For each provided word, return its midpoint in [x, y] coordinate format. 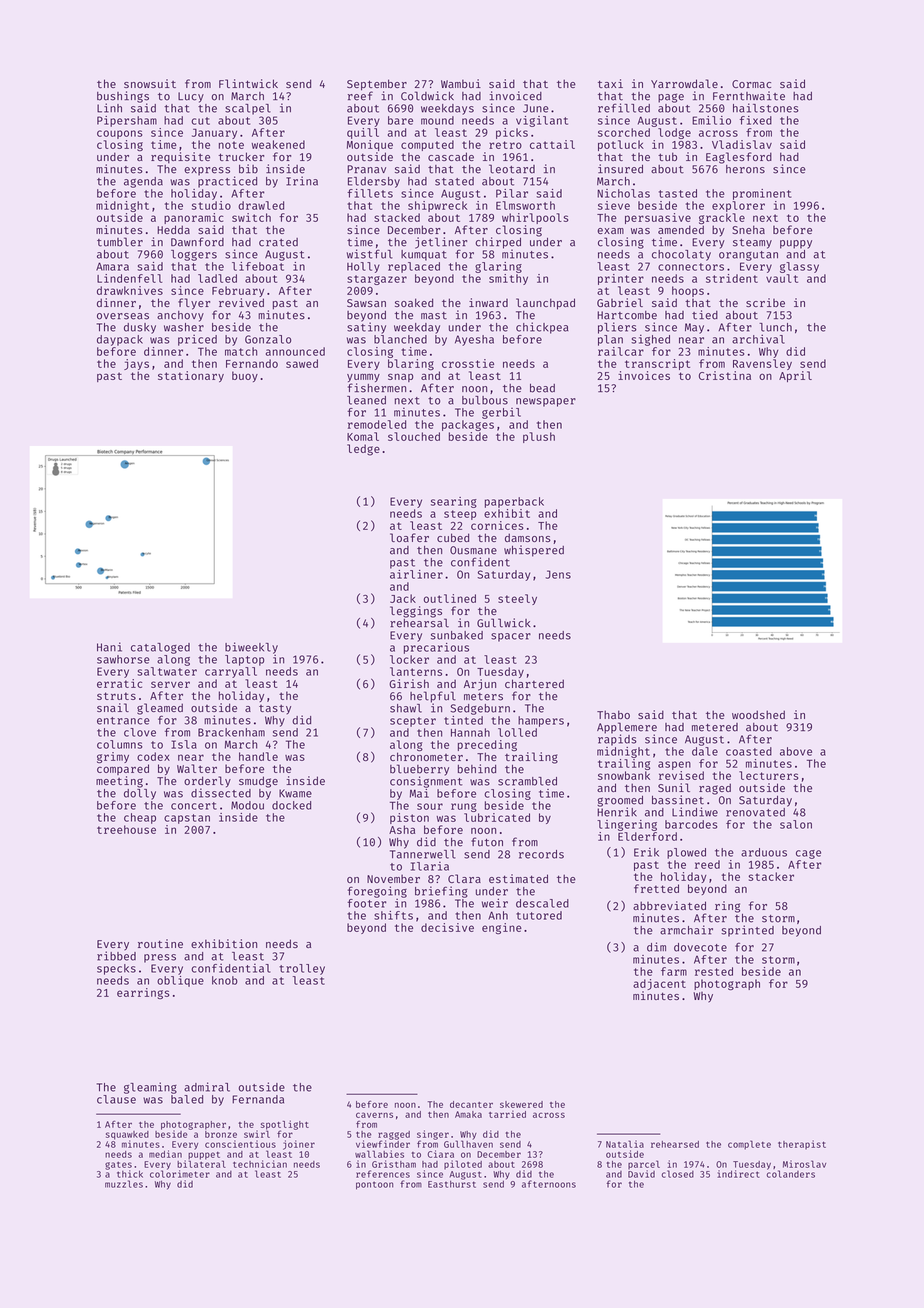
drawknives [130, 290]
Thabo [613, 714]
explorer [738, 206]
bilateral [201, 1164]
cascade [451, 156]
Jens [558, 574]
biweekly [251, 648]
